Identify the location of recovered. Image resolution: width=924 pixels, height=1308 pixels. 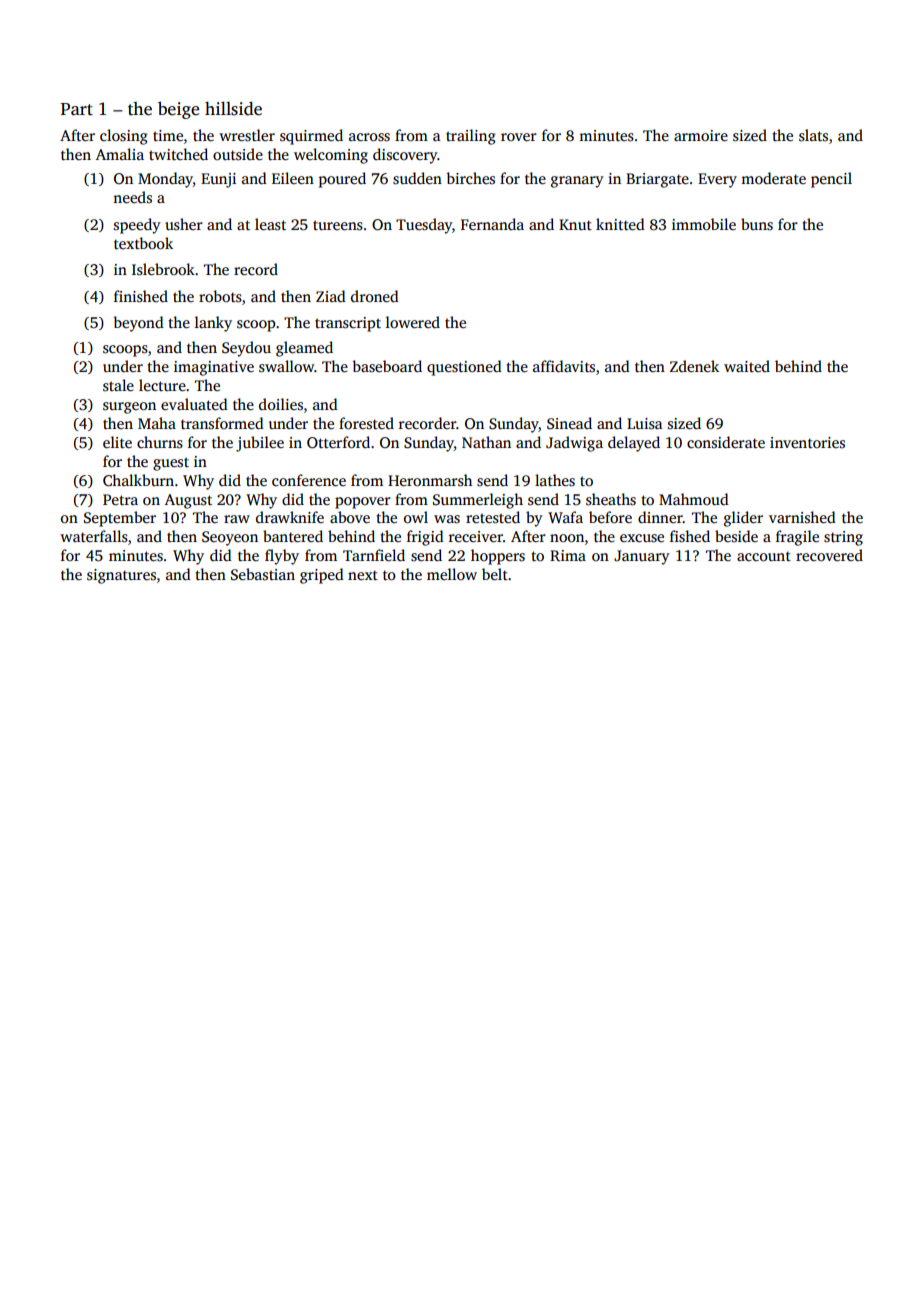
(829, 555).
